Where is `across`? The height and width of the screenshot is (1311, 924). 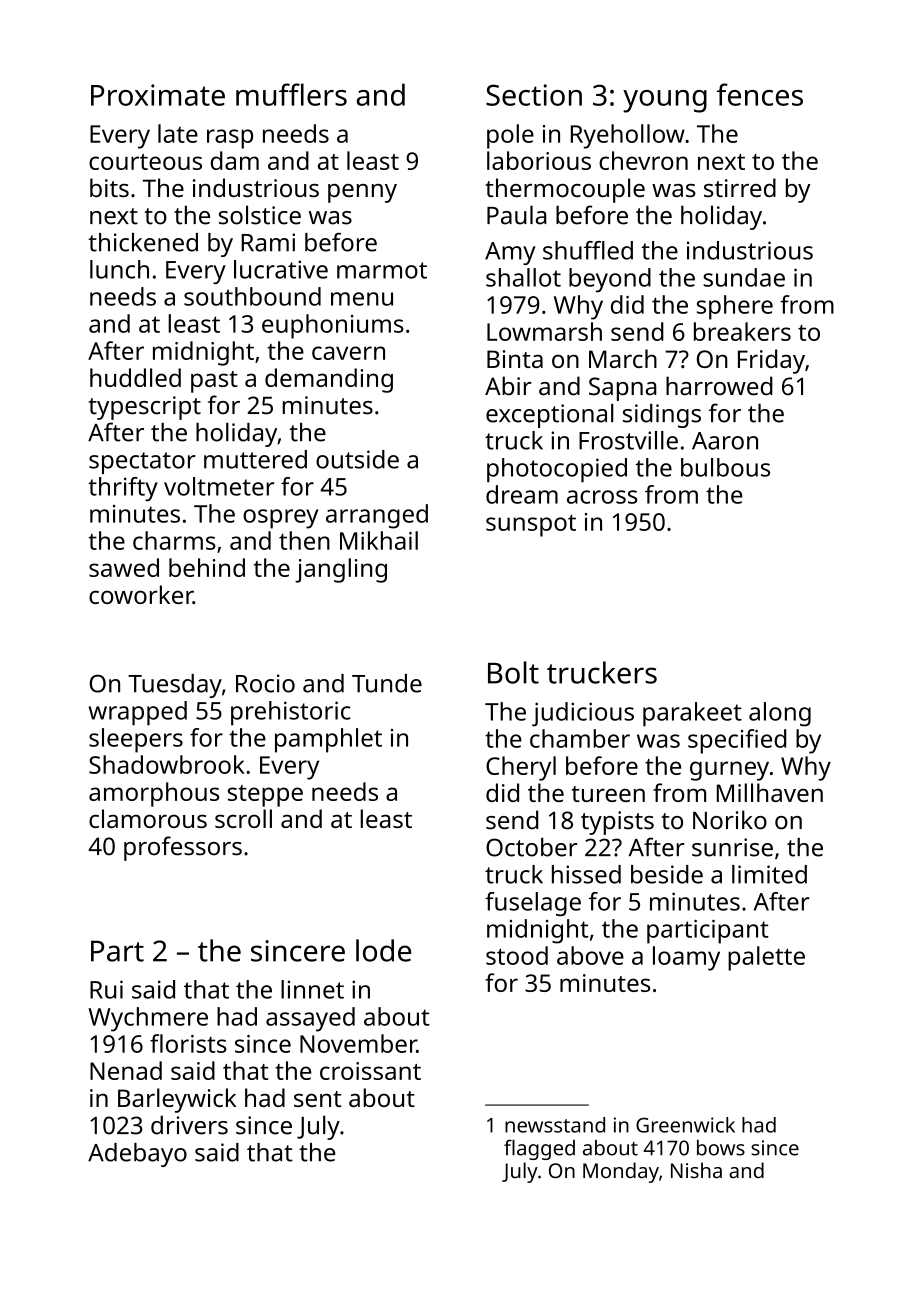
across is located at coordinates (602, 497).
